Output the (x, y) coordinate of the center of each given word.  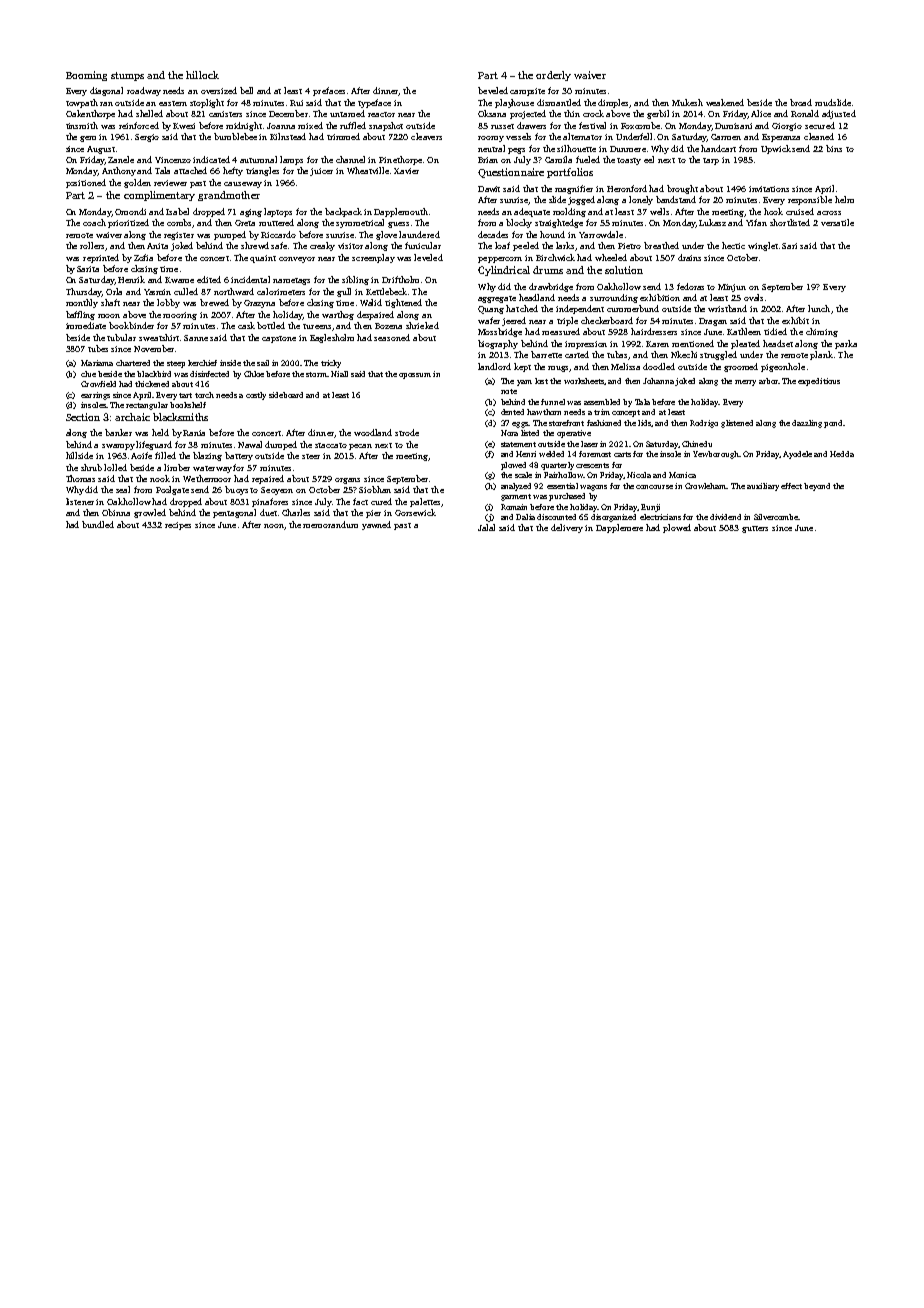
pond (834, 424)
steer (311, 456)
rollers (93, 246)
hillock (202, 75)
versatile (837, 222)
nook (160, 478)
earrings (95, 396)
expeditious (819, 382)
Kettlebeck (386, 291)
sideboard (286, 395)
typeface (374, 103)
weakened (725, 102)
